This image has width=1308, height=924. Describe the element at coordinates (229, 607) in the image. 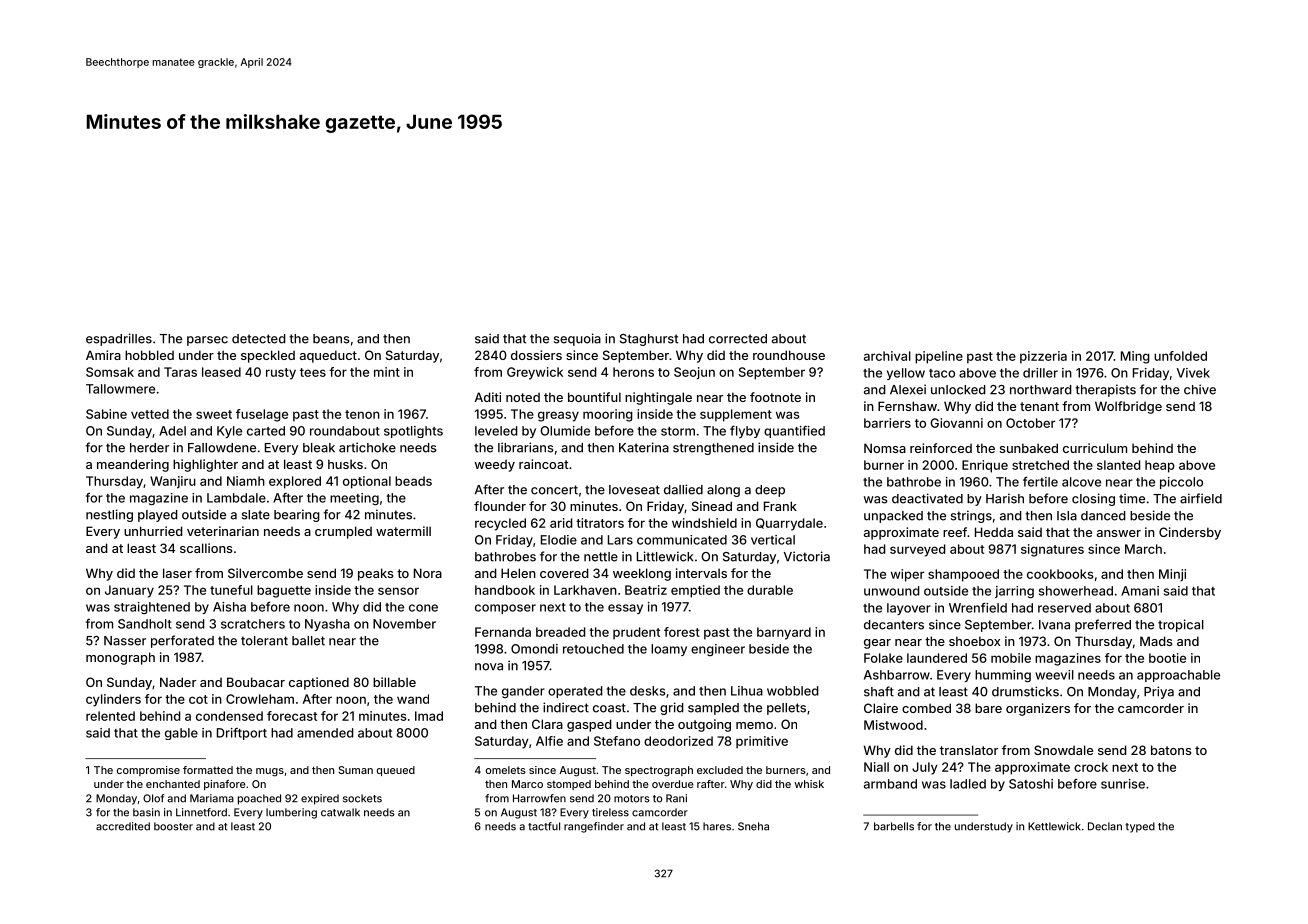

I see `Aisha` at that location.
